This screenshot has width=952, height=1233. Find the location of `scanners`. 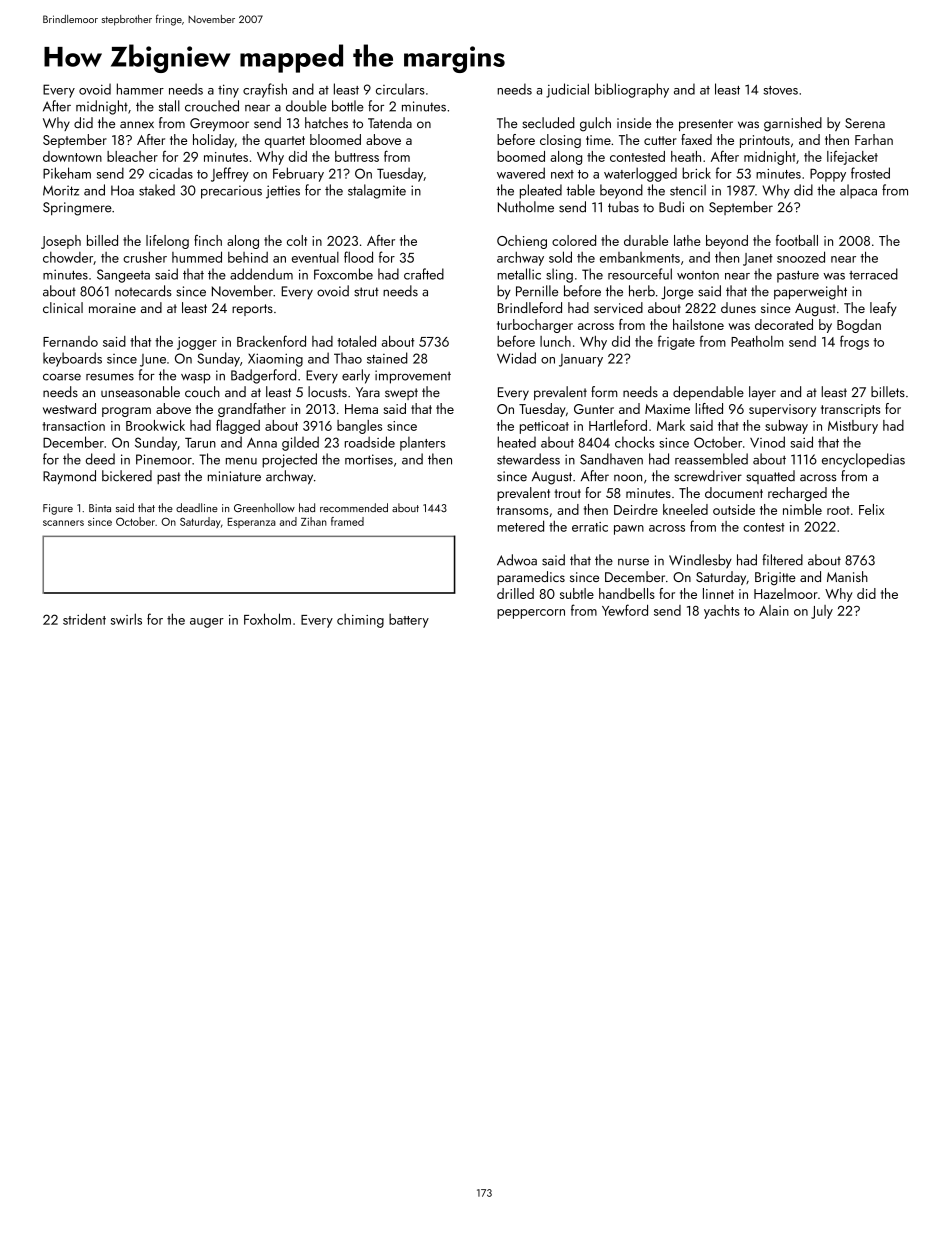

scanners is located at coordinates (63, 523).
